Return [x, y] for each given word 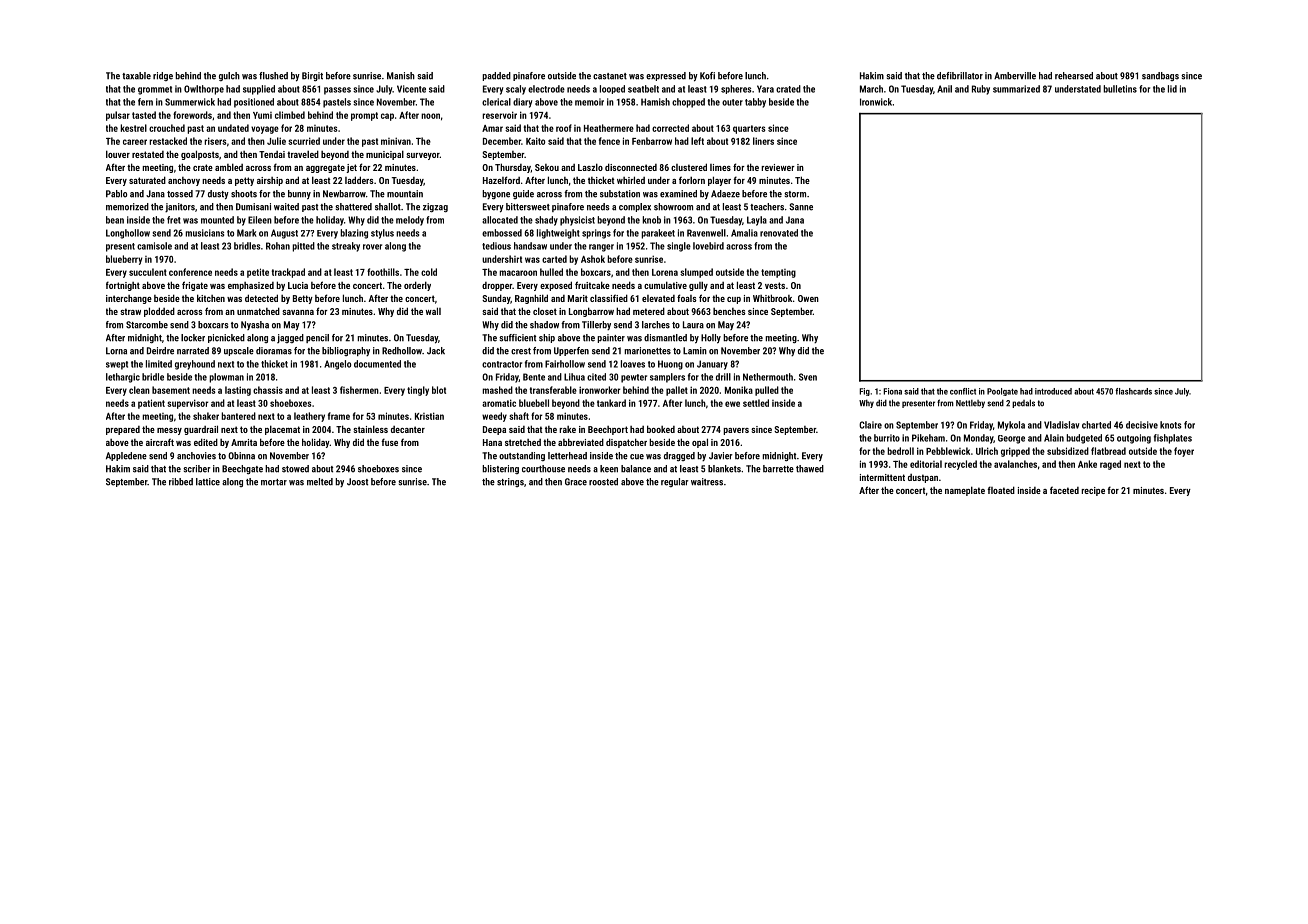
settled [756, 403]
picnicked [226, 338]
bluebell [534, 403]
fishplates [1173, 439]
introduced [1053, 391]
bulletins [1120, 89]
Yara [765, 89]
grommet [155, 90]
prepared [123, 430]
